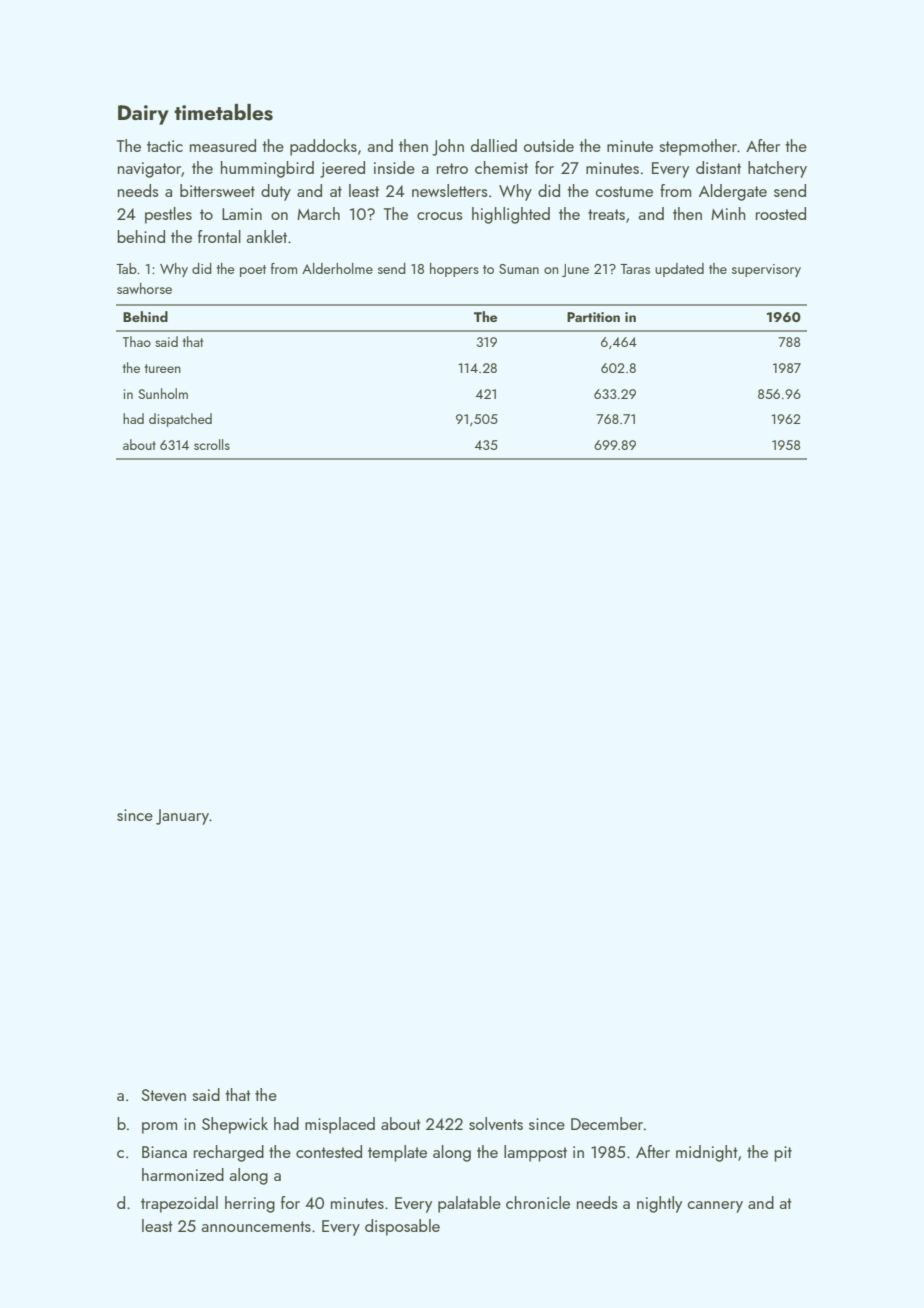 The width and height of the image is (924, 1308). What do you see at coordinates (179, 1204) in the image?
I see `trapezoidal` at bounding box center [179, 1204].
